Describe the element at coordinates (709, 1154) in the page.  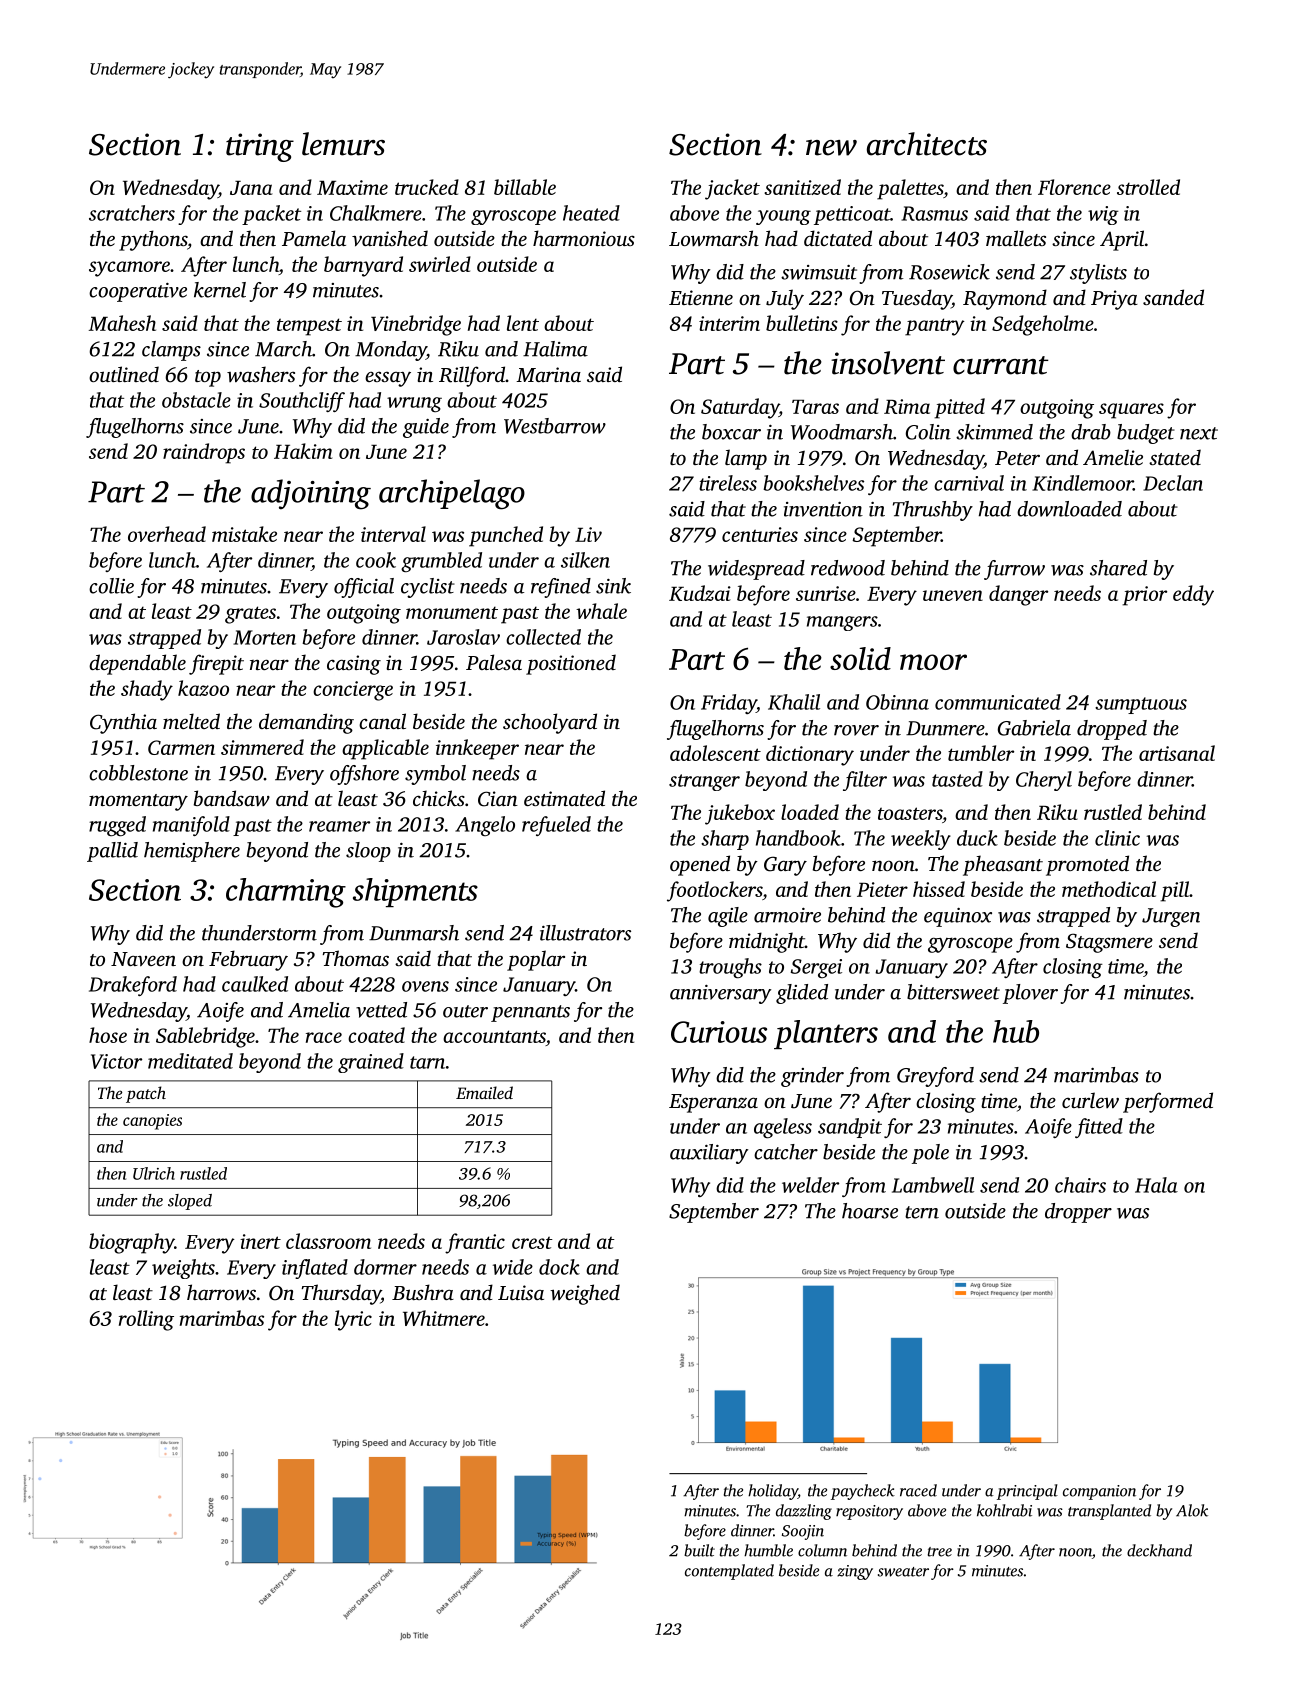
I see `auxiliary` at that location.
